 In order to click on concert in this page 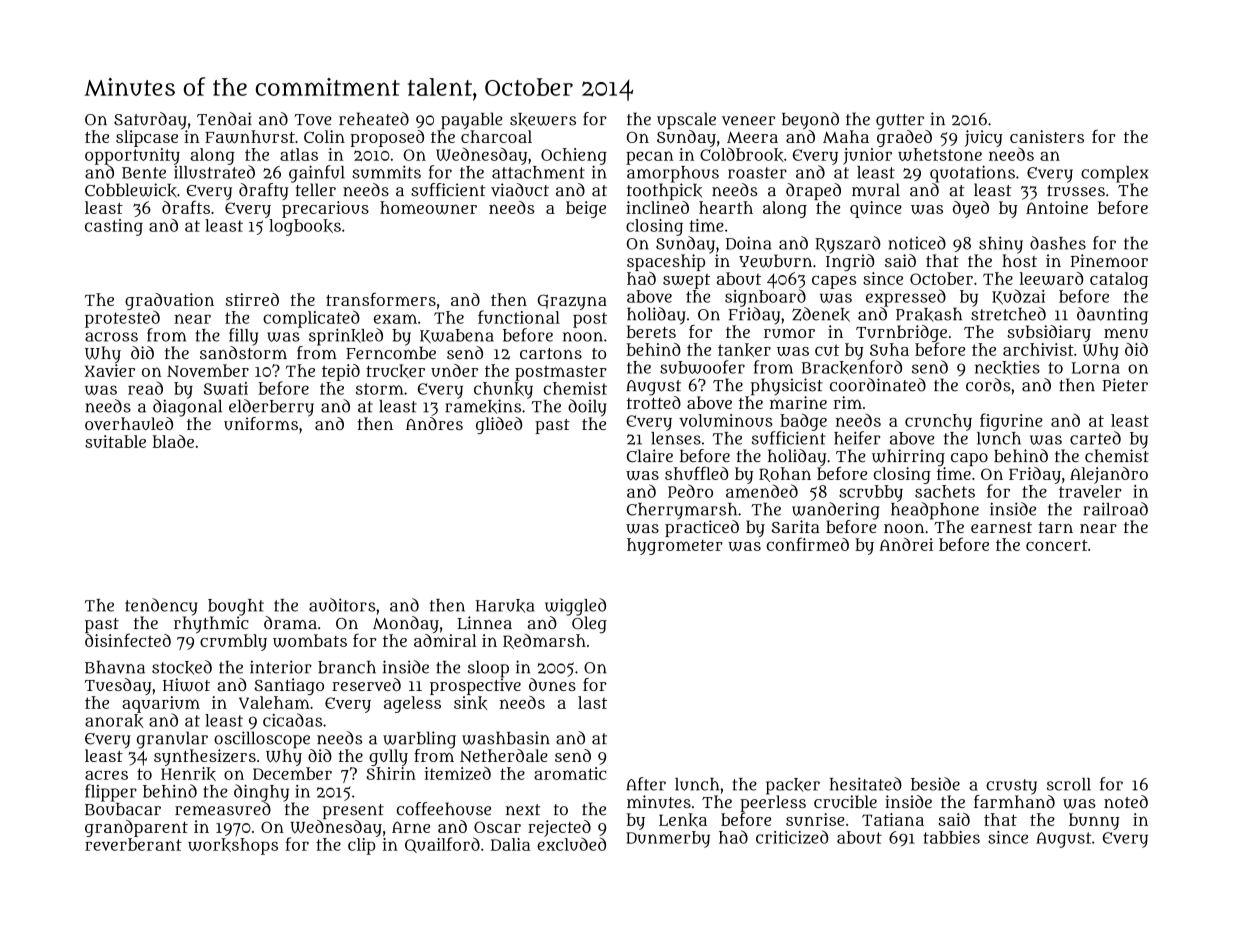, I will do `click(1057, 545)`.
